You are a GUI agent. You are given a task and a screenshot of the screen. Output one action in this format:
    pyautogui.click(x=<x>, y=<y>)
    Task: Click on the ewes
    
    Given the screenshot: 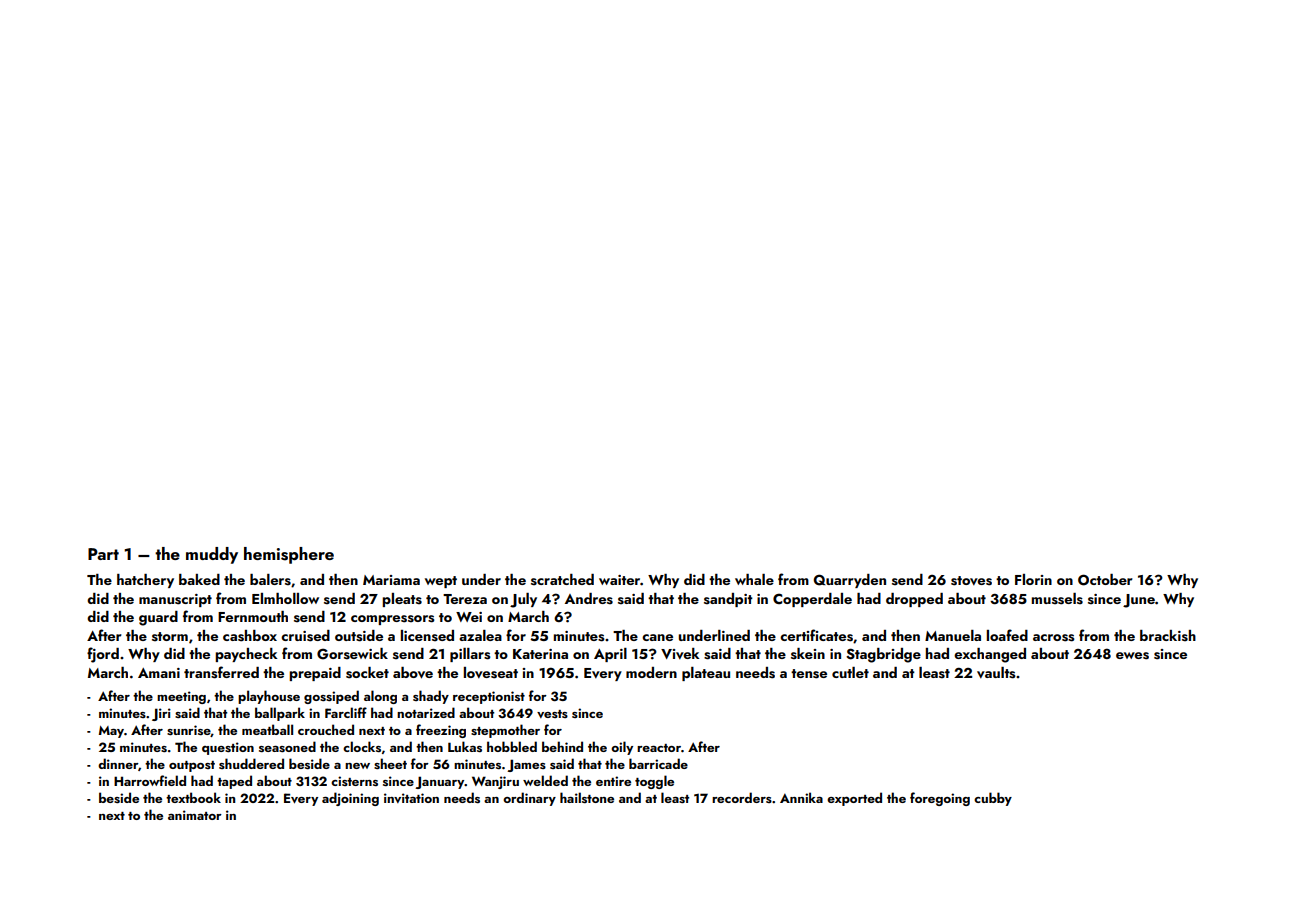 What is the action you would take?
    pyautogui.click(x=1132, y=656)
